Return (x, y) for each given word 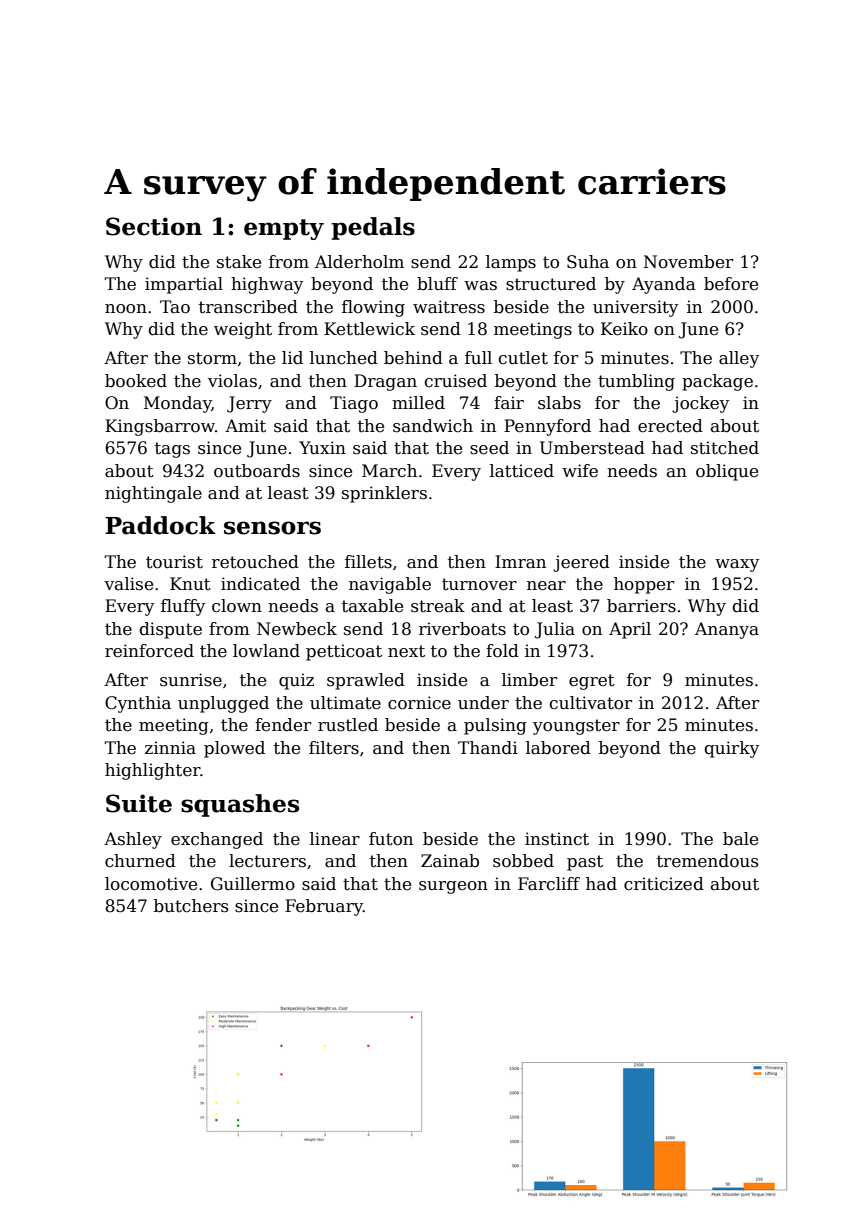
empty (284, 229)
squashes (240, 805)
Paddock (160, 525)
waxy (737, 565)
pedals (373, 228)
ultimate (345, 703)
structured (551, 284)
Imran (520, 562)
